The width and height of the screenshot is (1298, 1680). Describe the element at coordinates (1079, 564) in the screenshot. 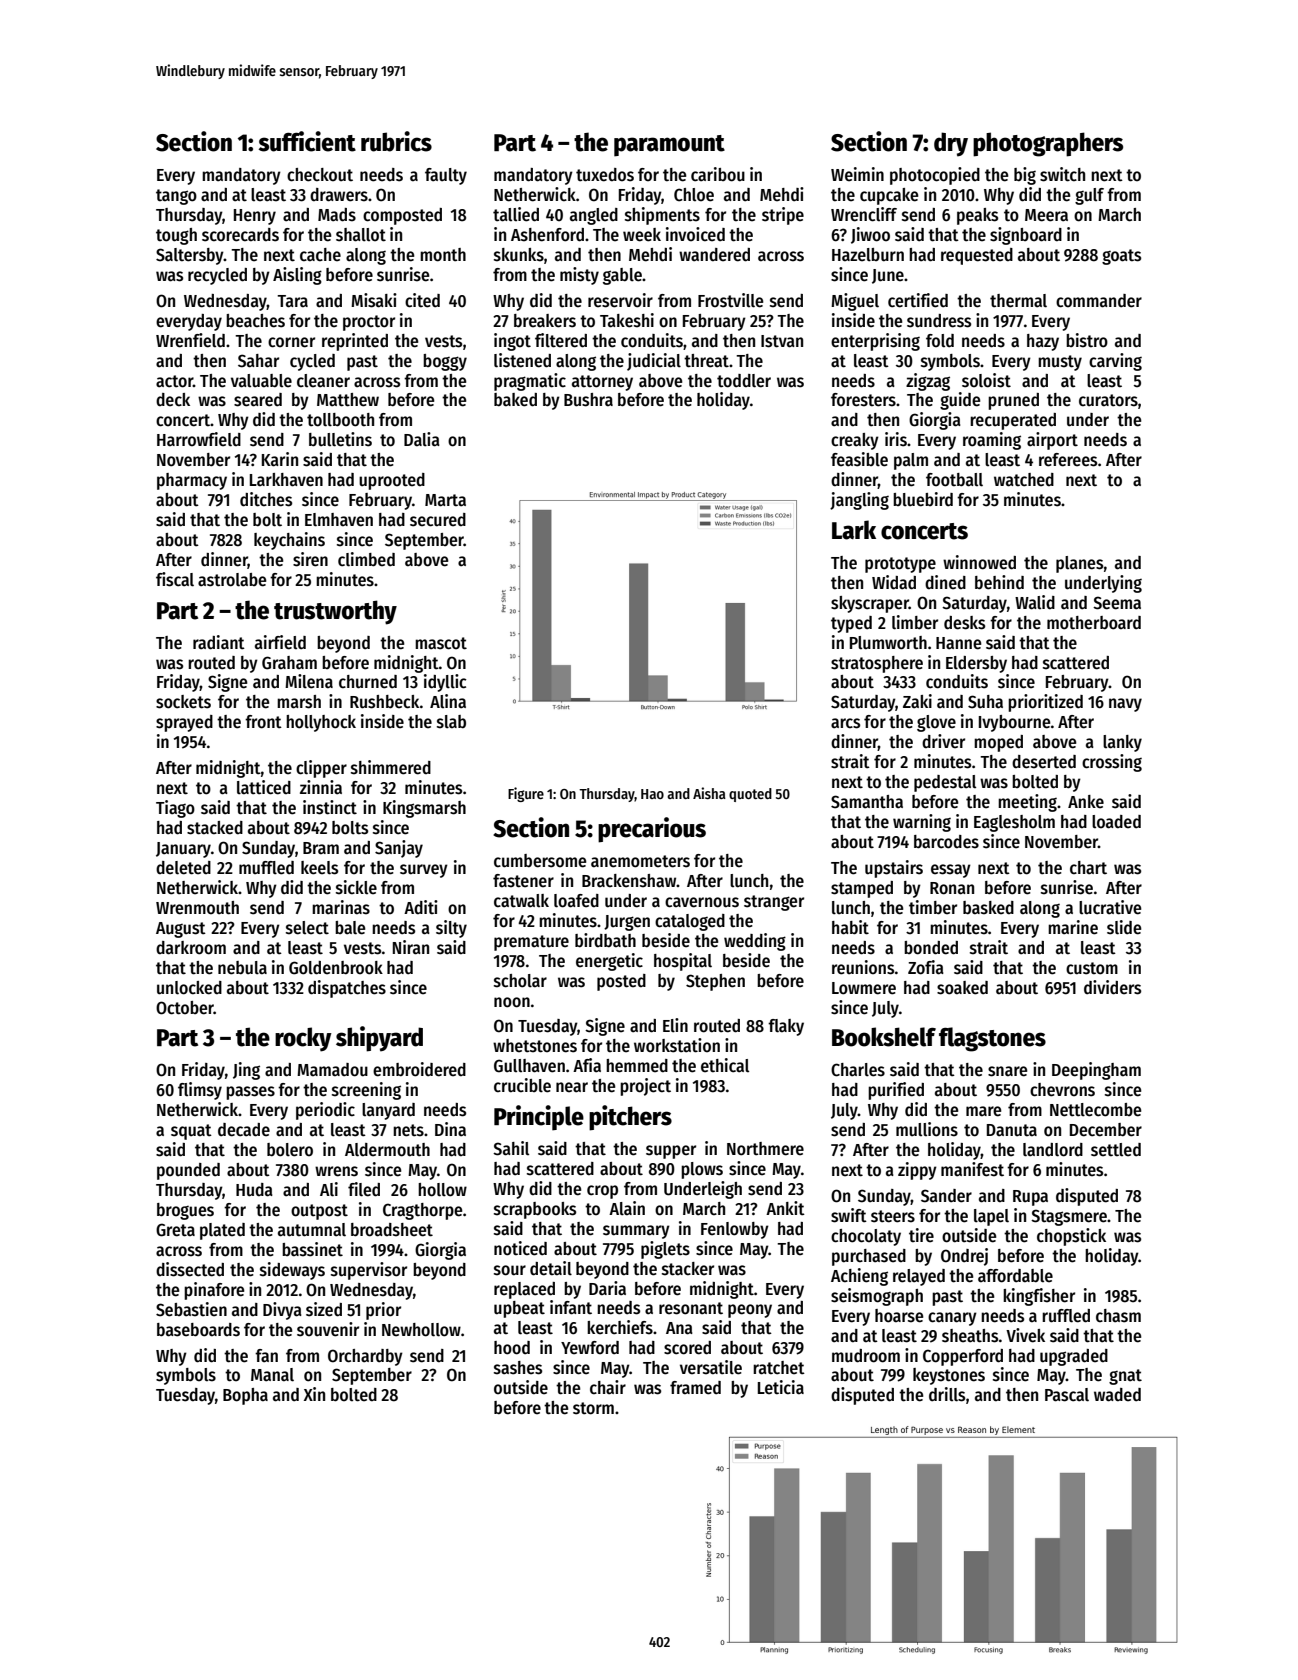

I see `planes` at that location.
